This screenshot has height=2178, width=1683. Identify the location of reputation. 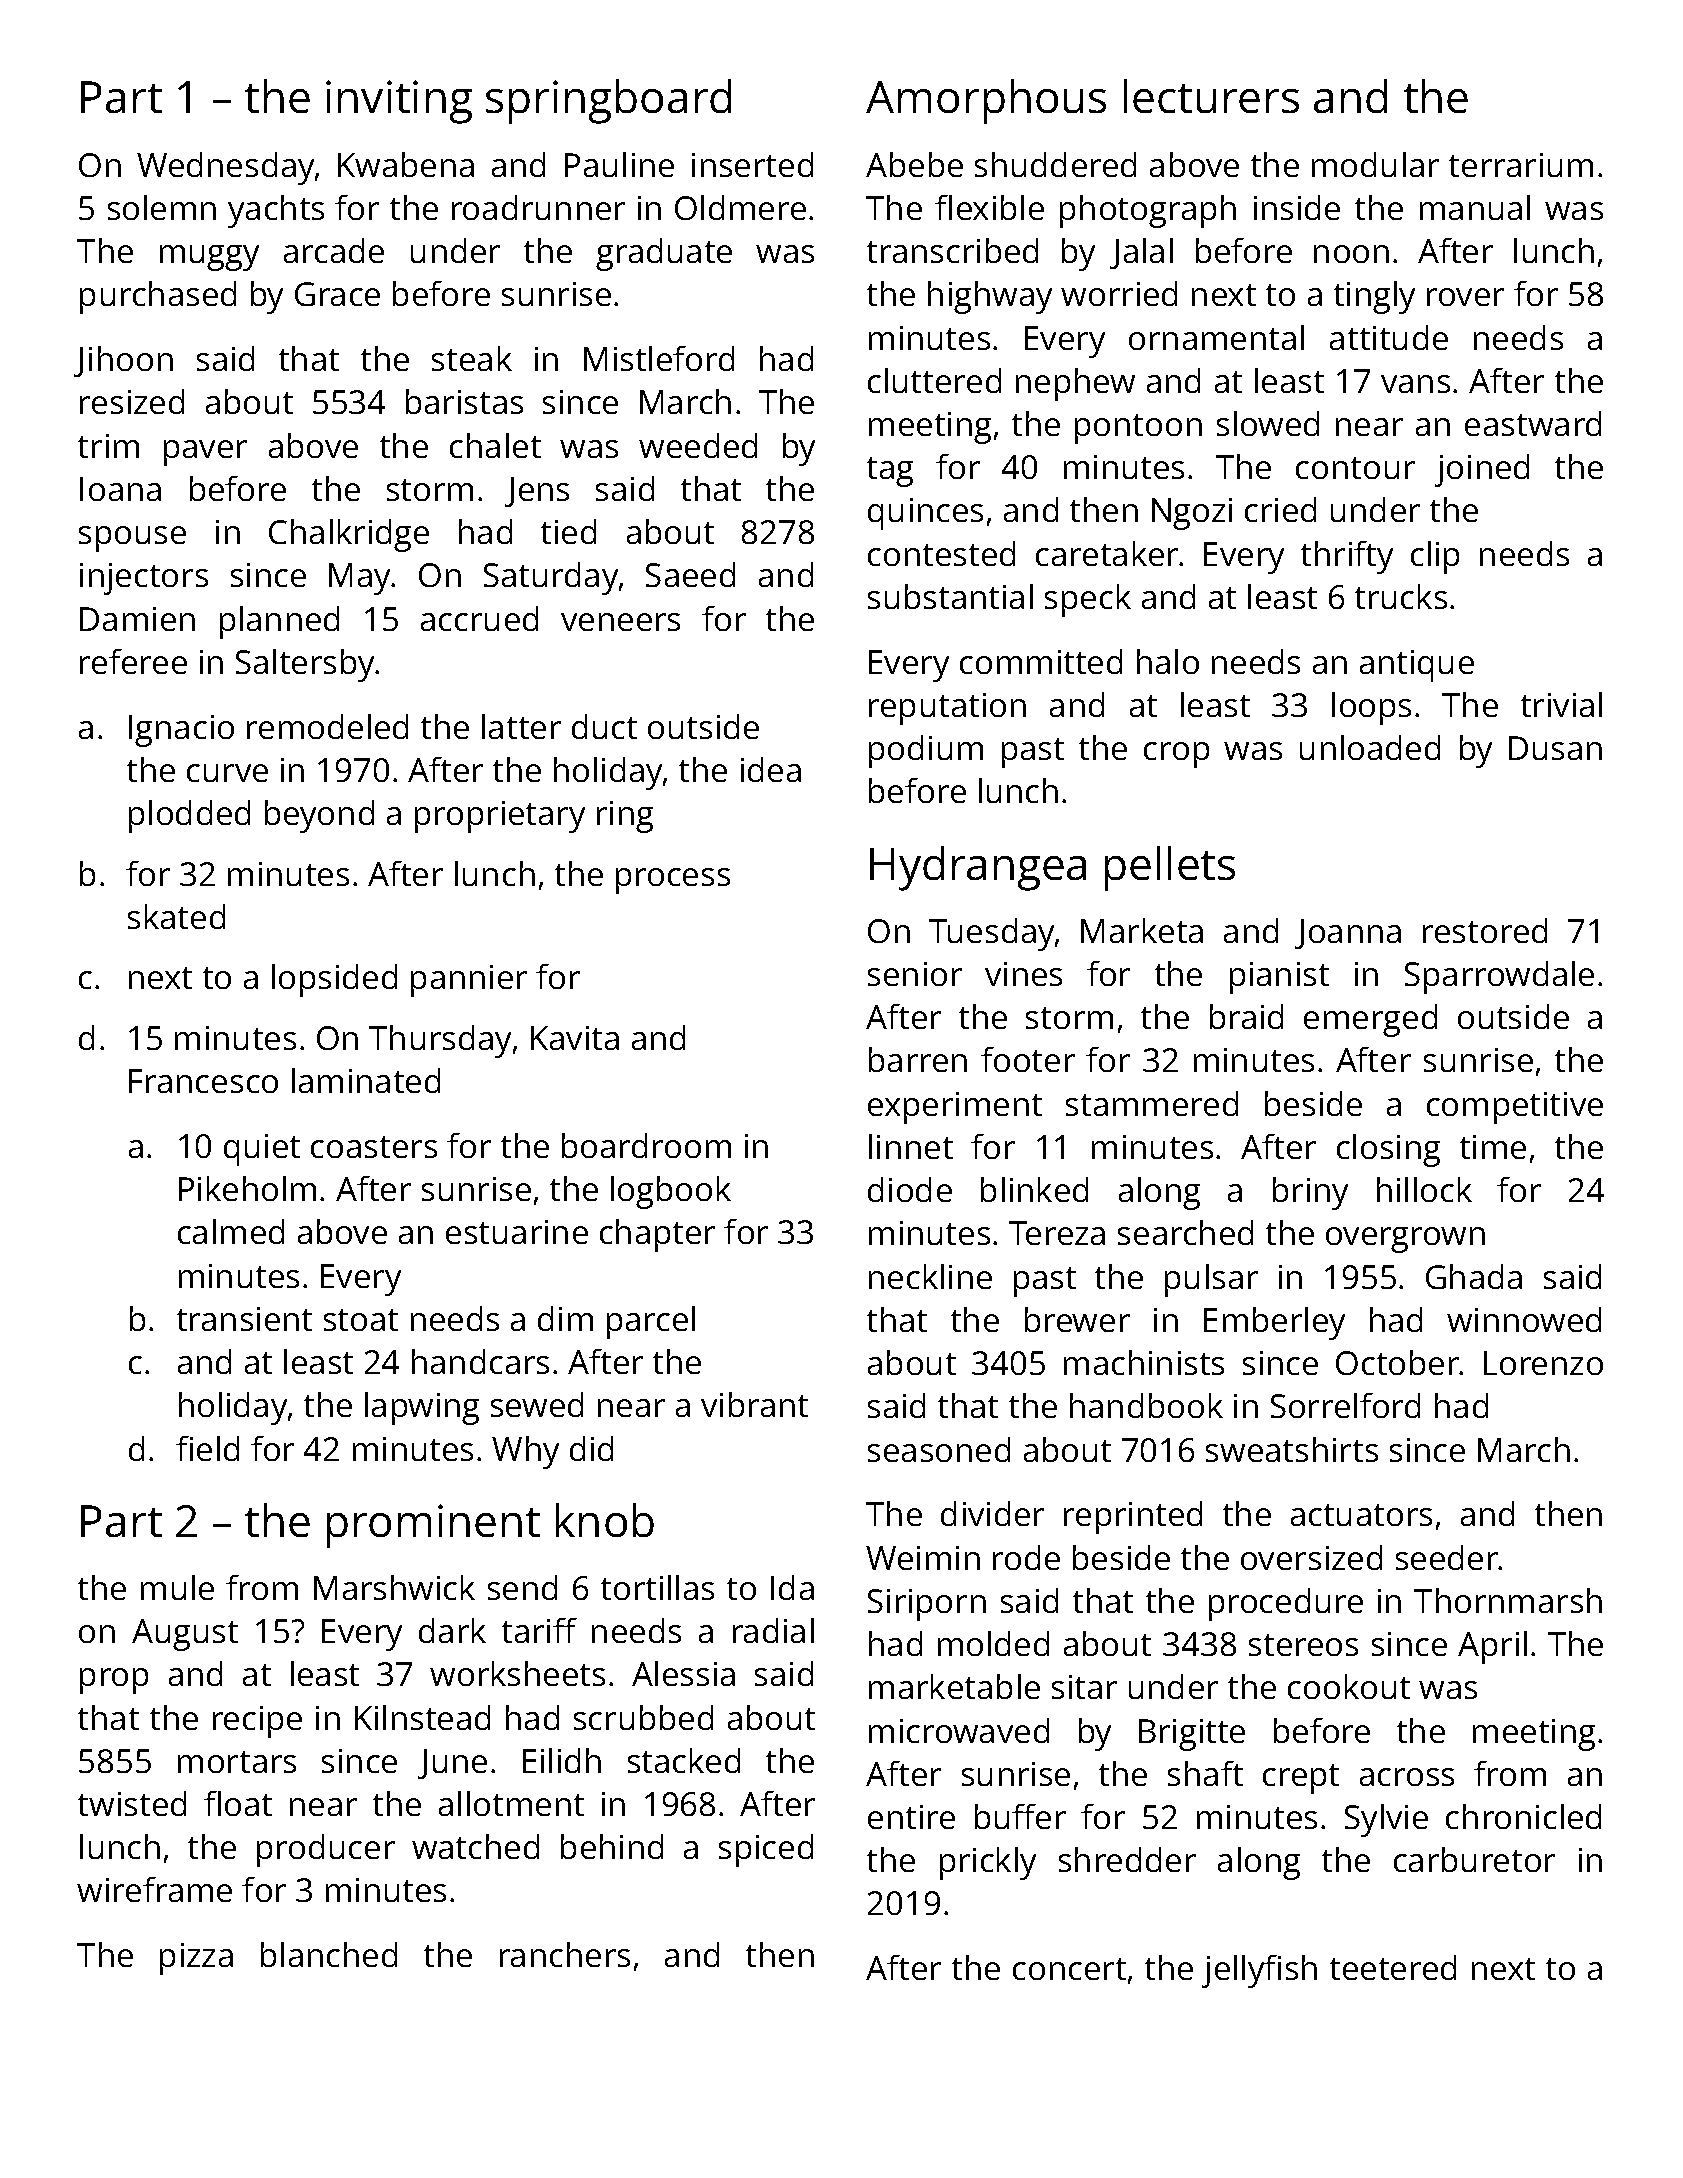
(947, 709).
